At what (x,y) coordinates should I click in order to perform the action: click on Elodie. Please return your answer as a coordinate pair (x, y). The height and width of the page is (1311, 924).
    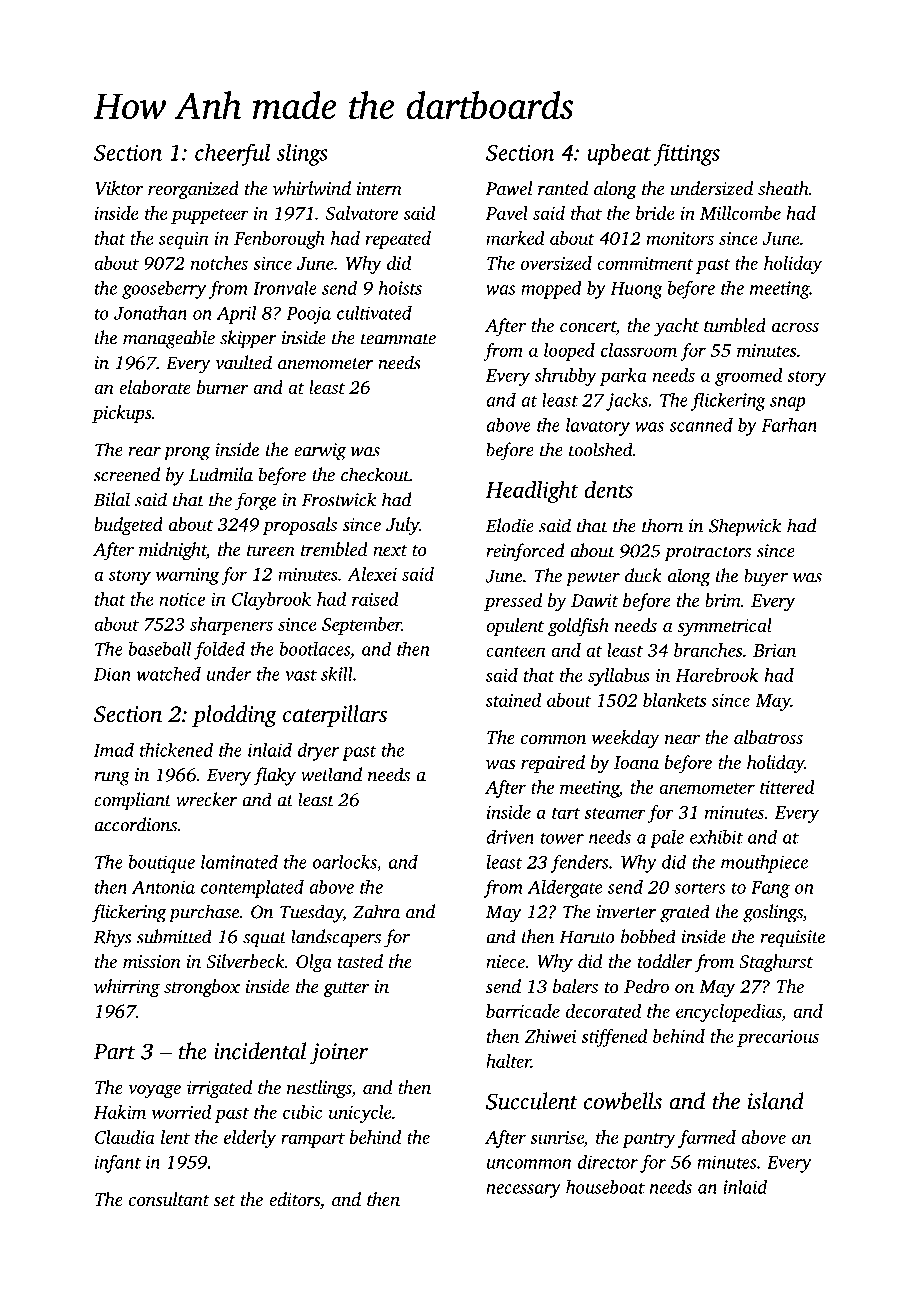
    Looking at the image, I should click on (510, 525).
